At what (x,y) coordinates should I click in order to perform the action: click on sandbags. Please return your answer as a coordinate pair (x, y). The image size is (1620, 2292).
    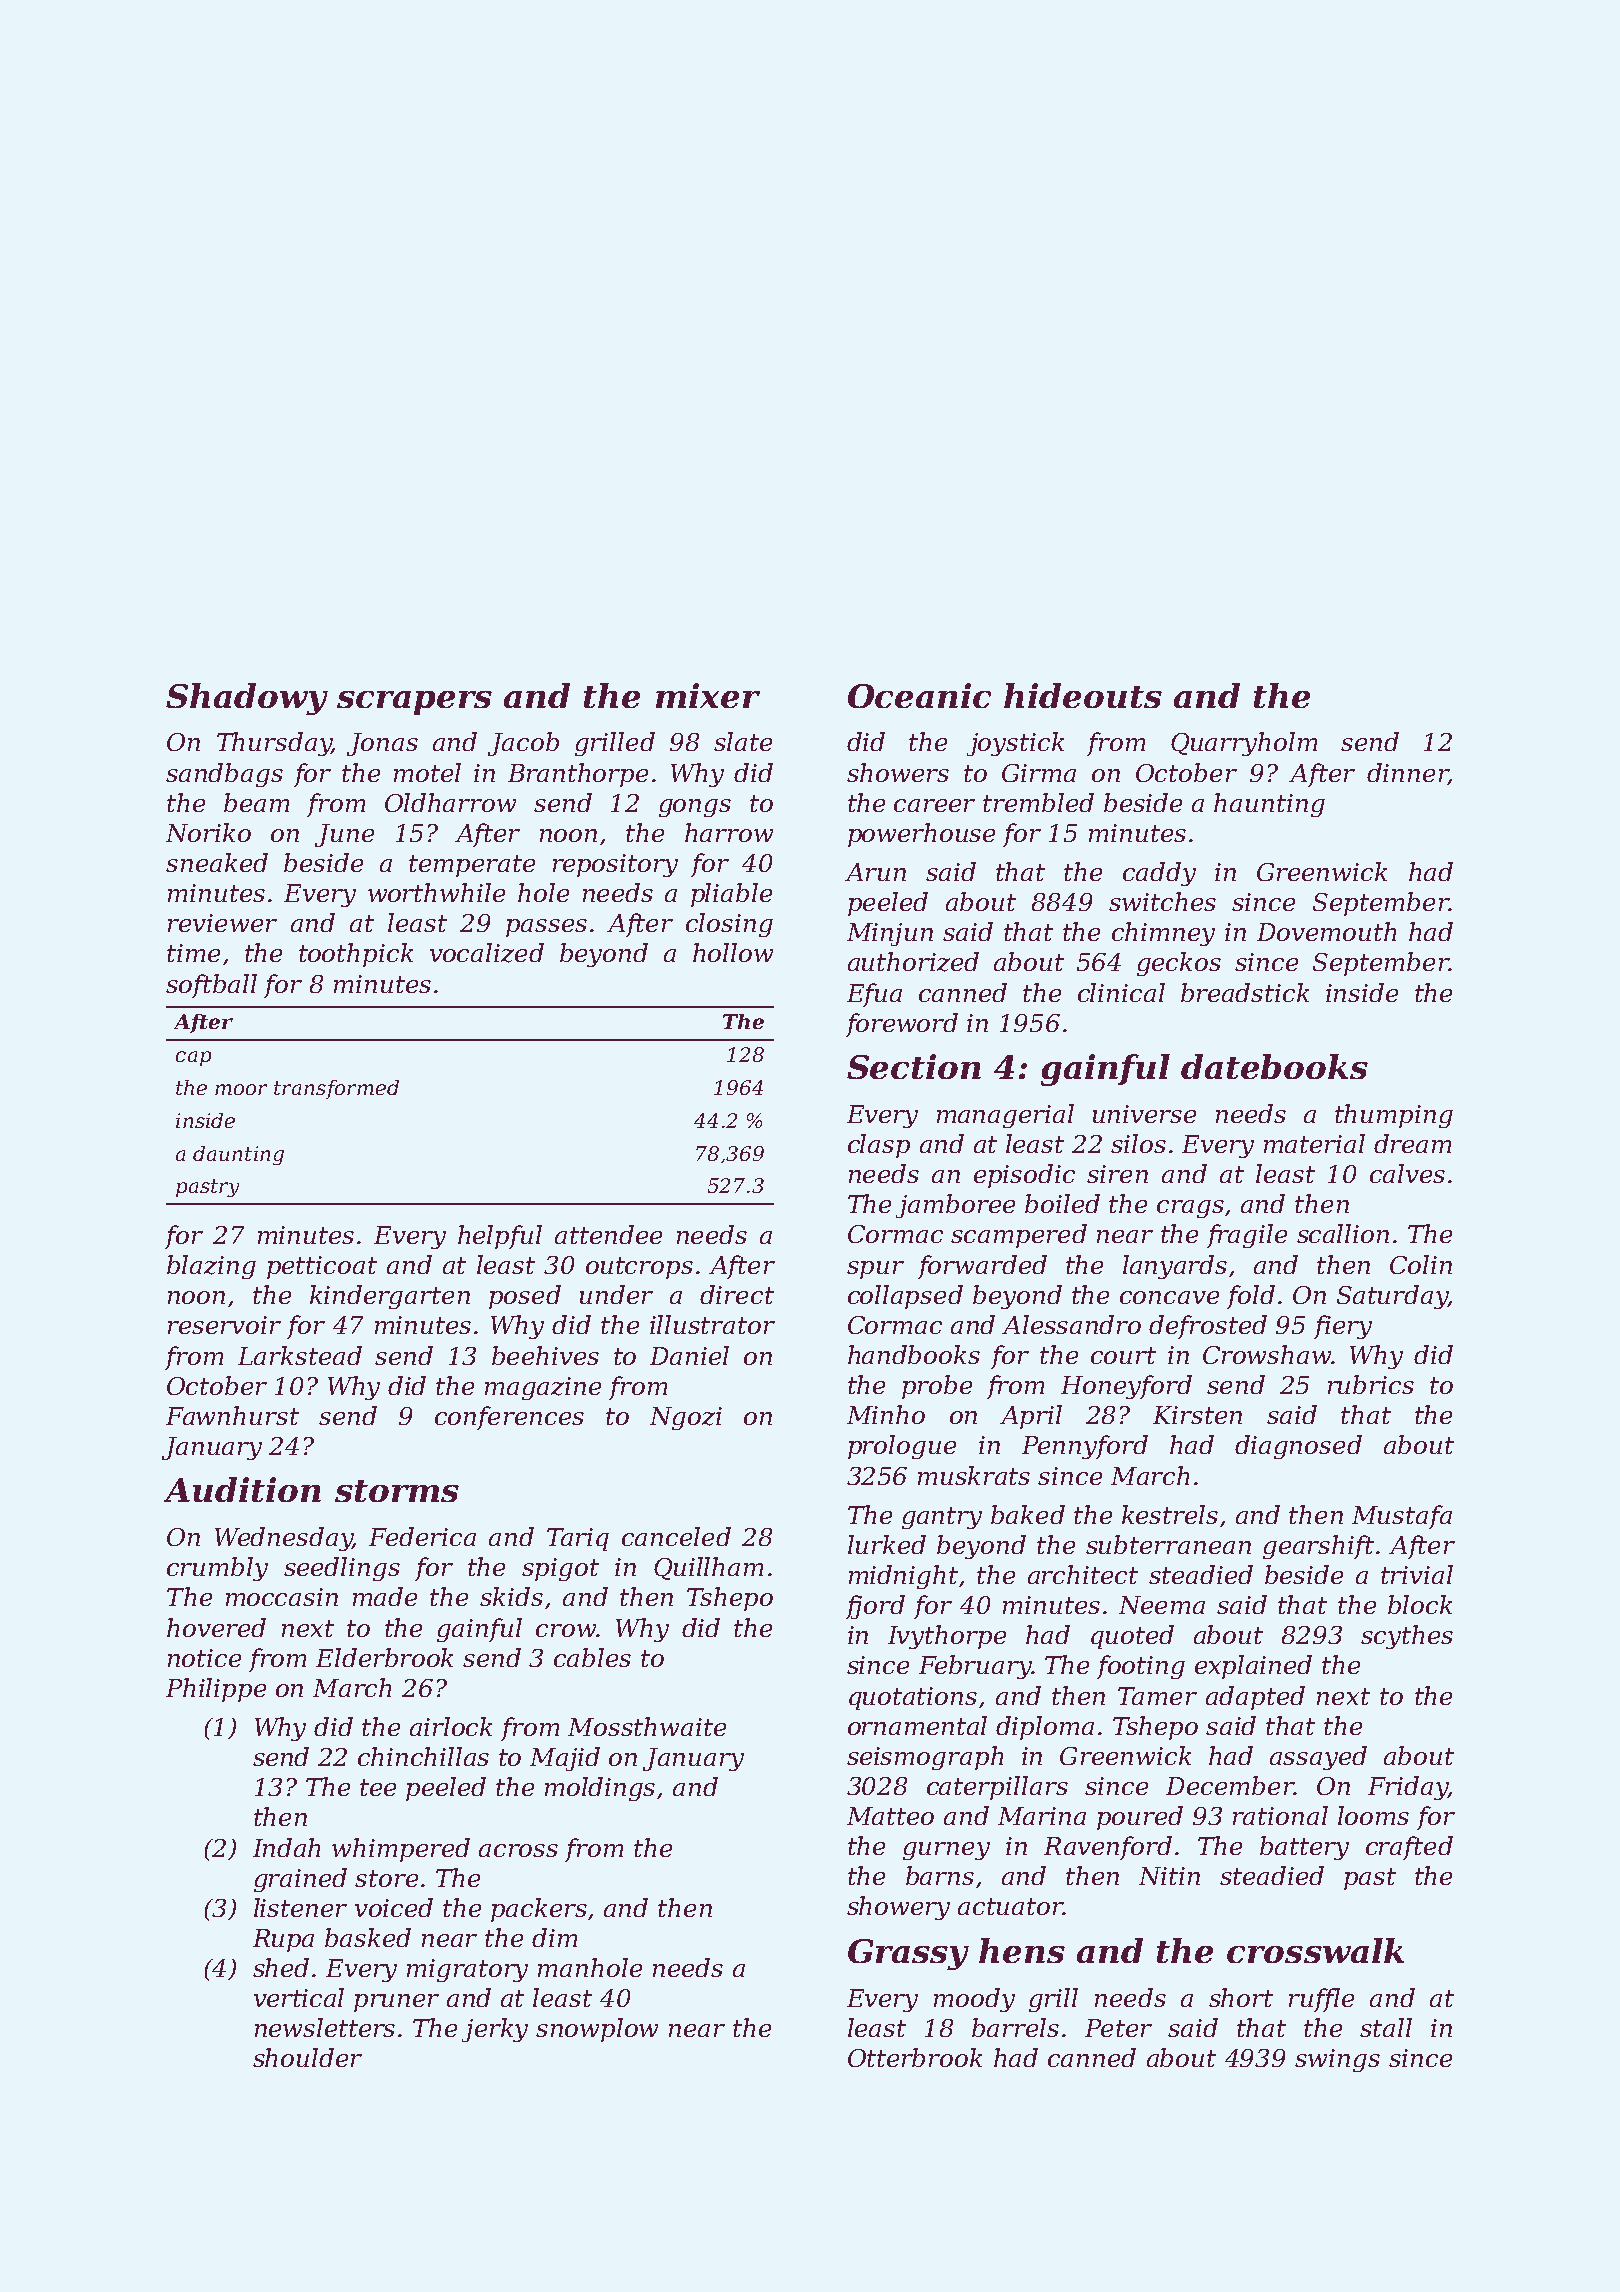
    Looking at the image, I should click on (224, 775).
